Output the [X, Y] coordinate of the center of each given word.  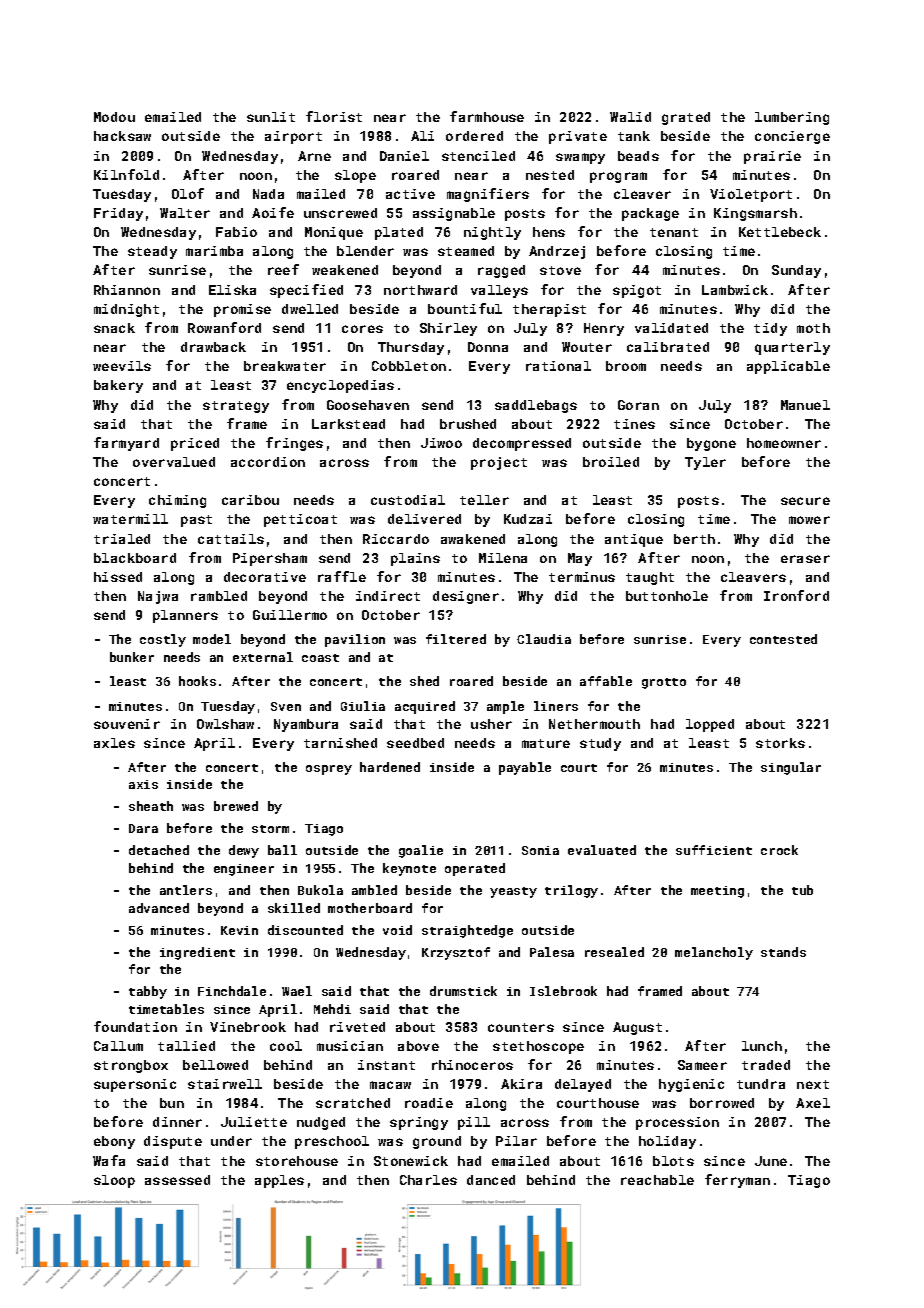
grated [686, 118]
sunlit [271, 117]
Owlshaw [225, 724]
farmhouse [487, 116]
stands [783, 952]
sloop [114, 1181]
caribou [250, 500]
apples [279, 1181]
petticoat [300, 520]
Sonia [540, 850]
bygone [711, 444]
